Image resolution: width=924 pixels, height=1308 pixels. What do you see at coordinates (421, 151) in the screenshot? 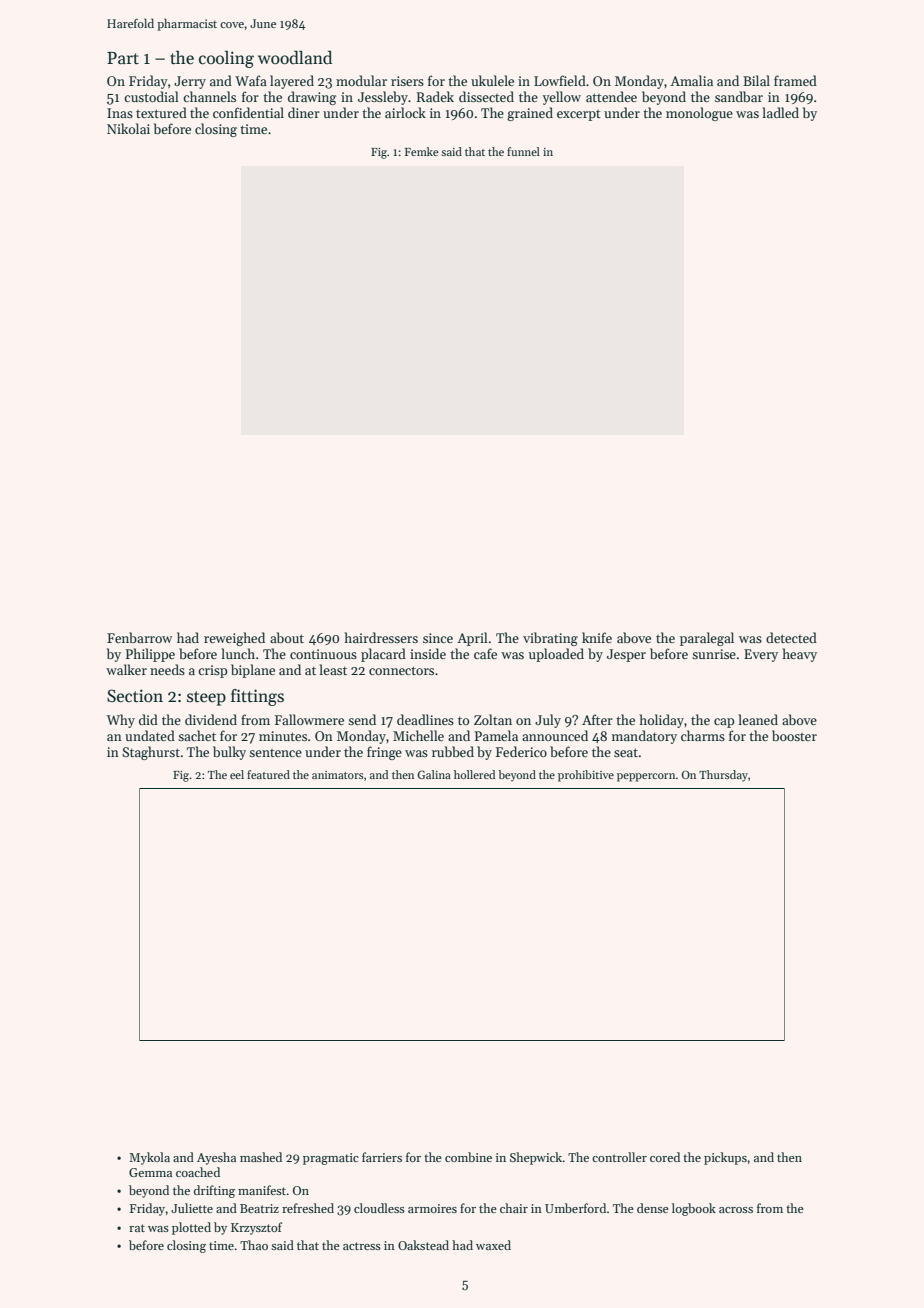
I see `Femke` at bounding box center [421, 151].
